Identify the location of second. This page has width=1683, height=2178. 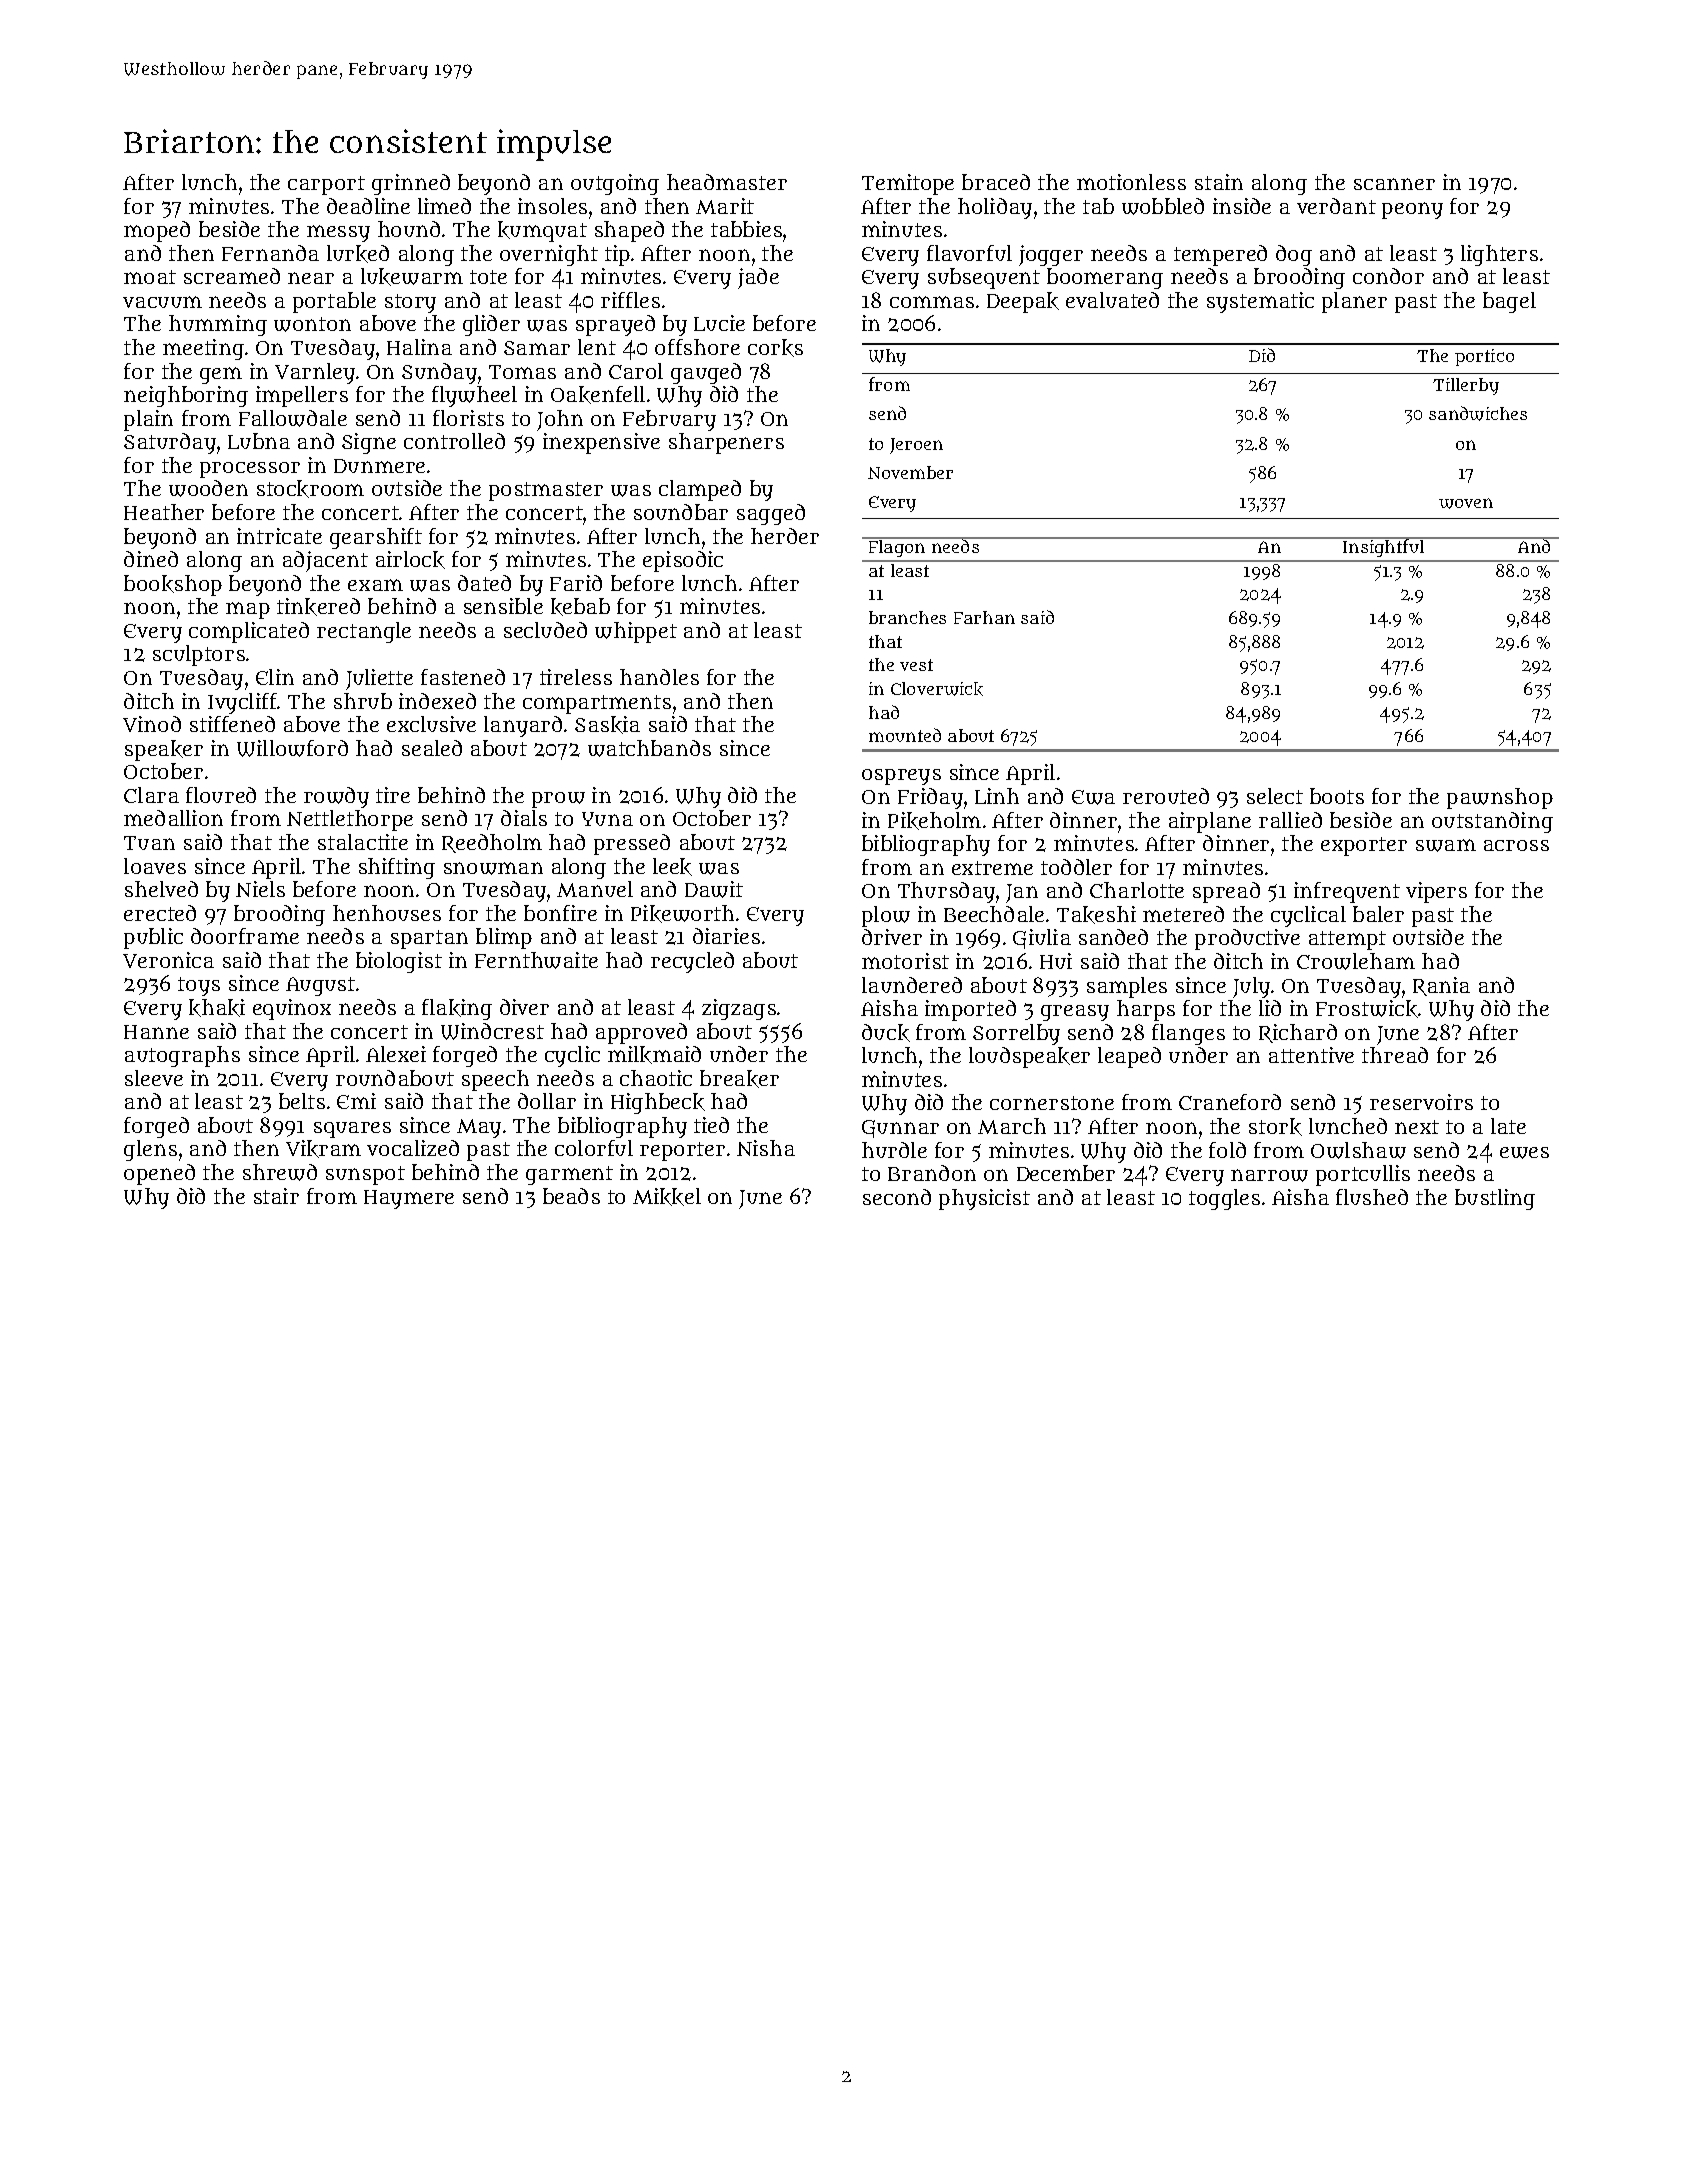
(897, 1197).
